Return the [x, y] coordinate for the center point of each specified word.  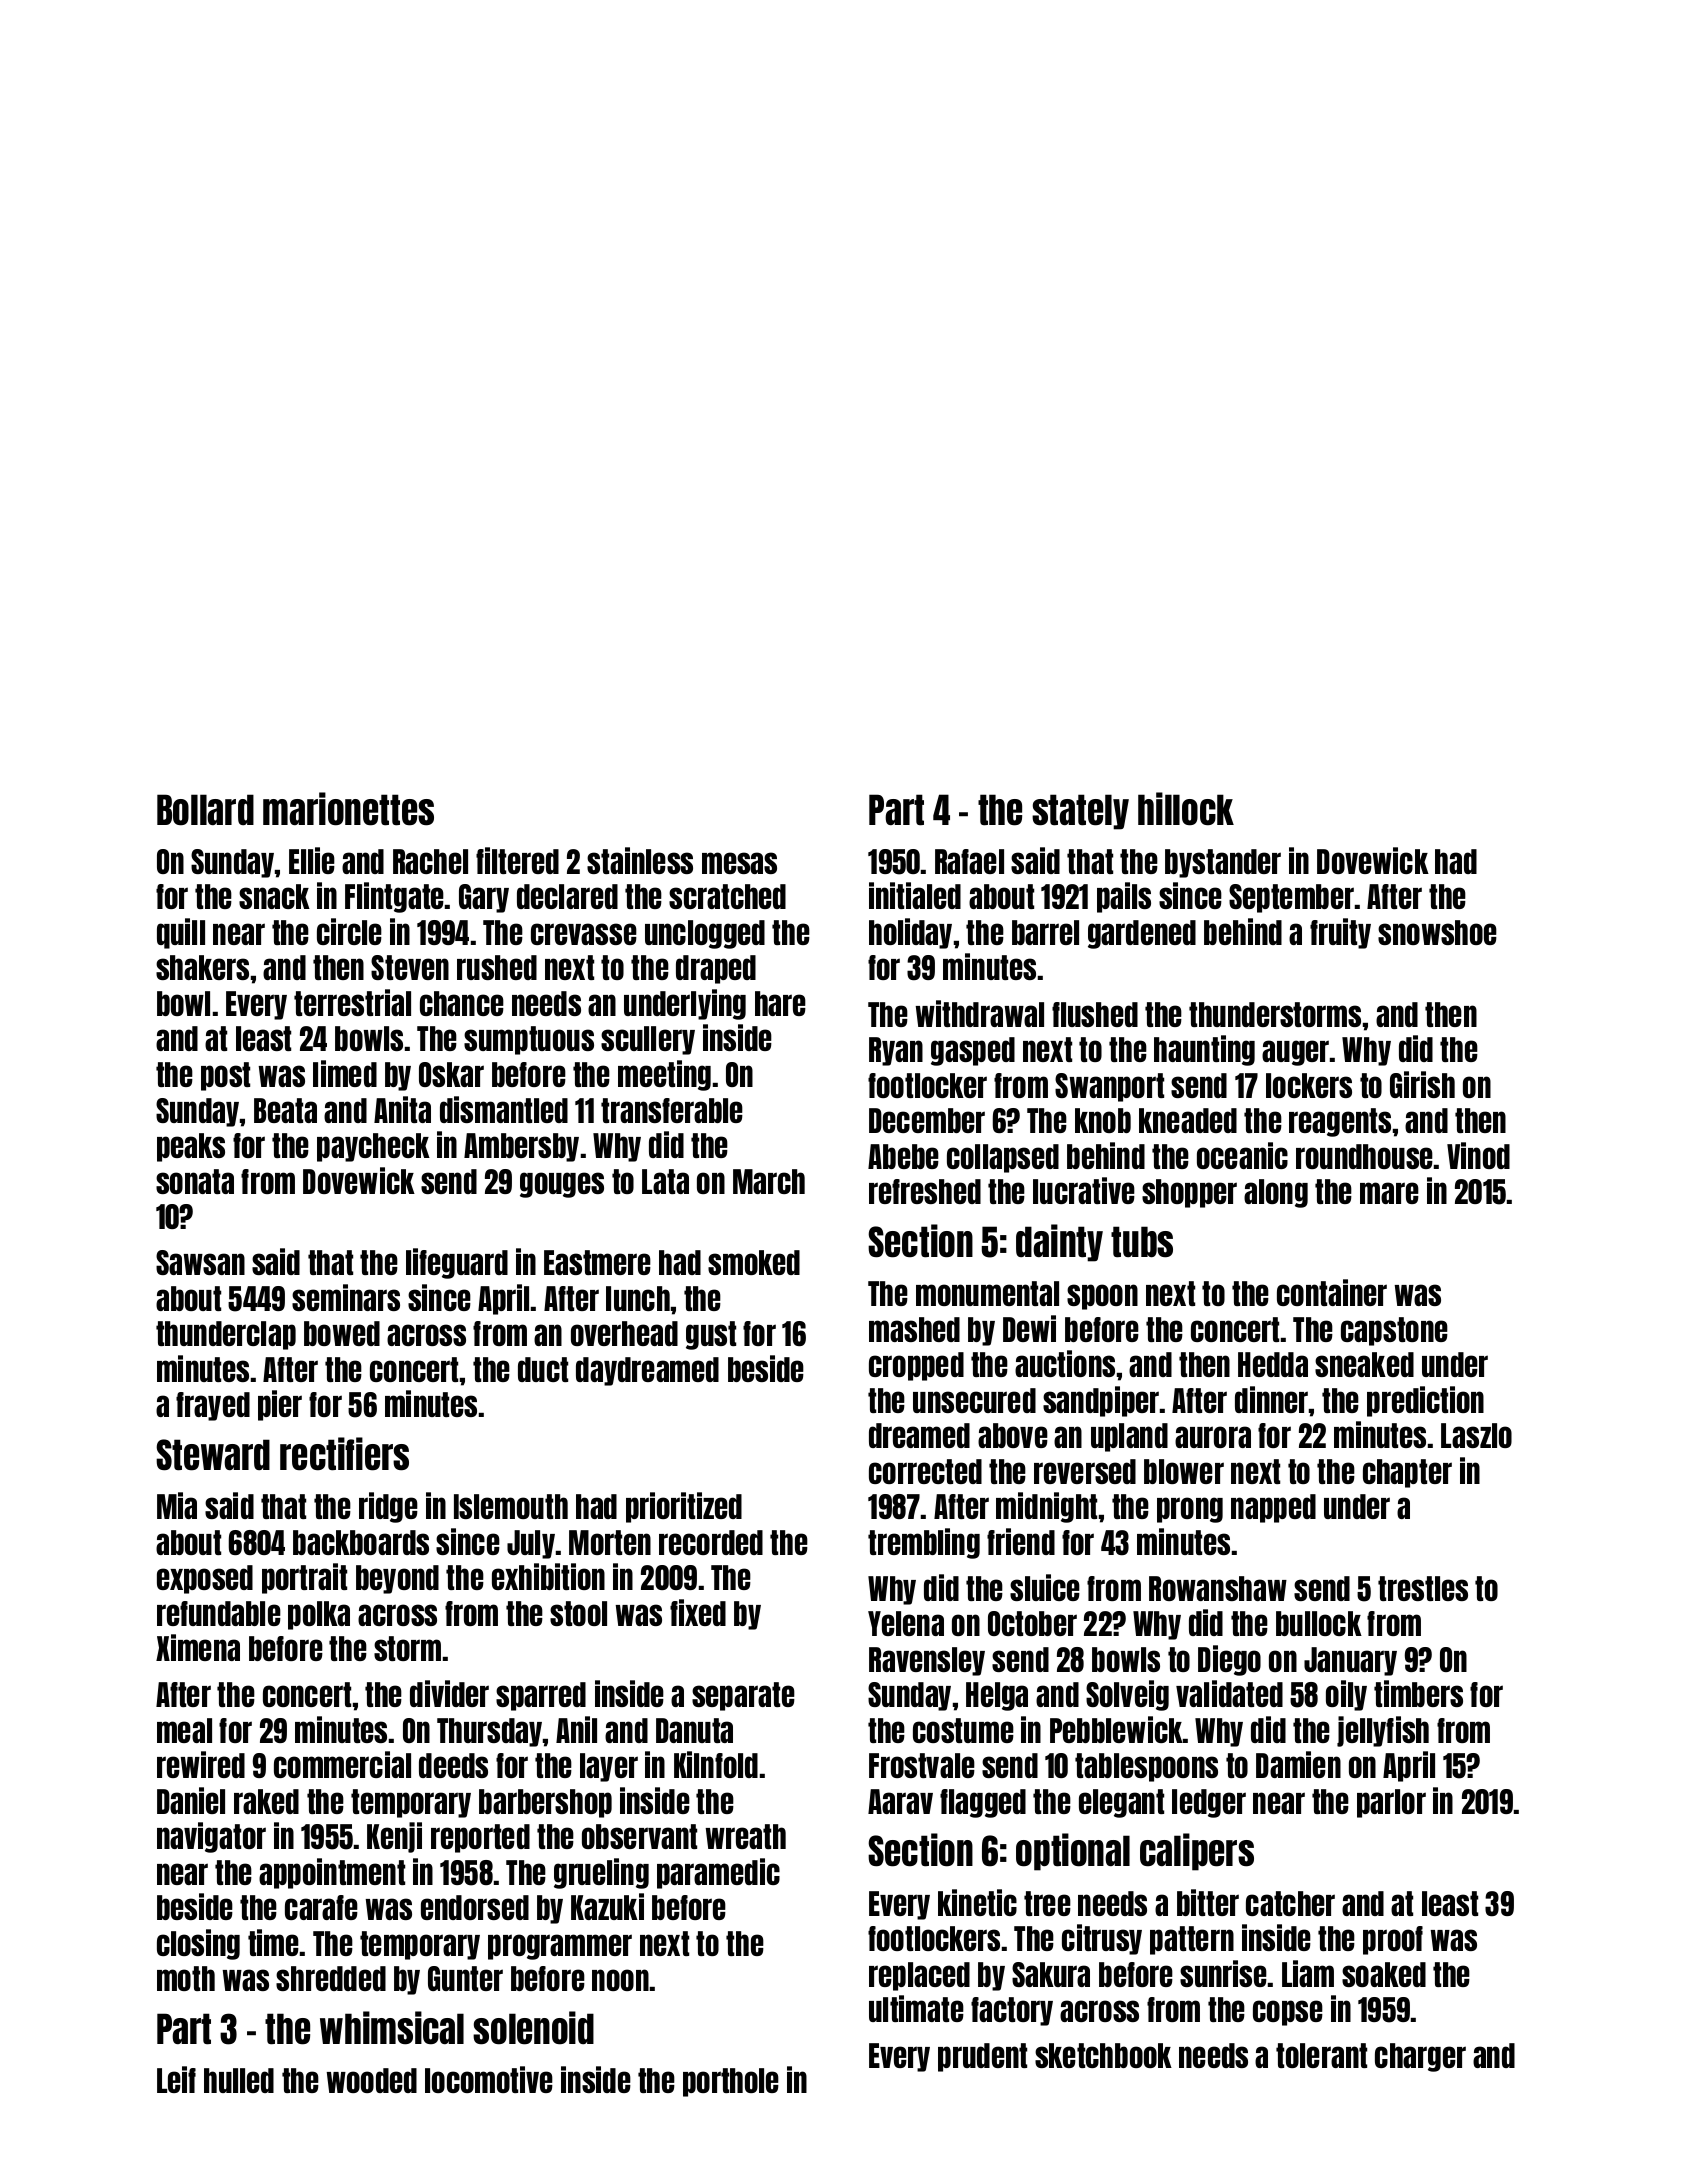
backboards [361, 1542]
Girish [1422, 1084]
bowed [342, 1333]
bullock [1319, 1623]
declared [567, 896]
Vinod [1478, 1155]
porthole [731, 2082]
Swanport [1109, 1087]
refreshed [925, 1191]
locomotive [489, 2079]
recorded [711, 1542]
